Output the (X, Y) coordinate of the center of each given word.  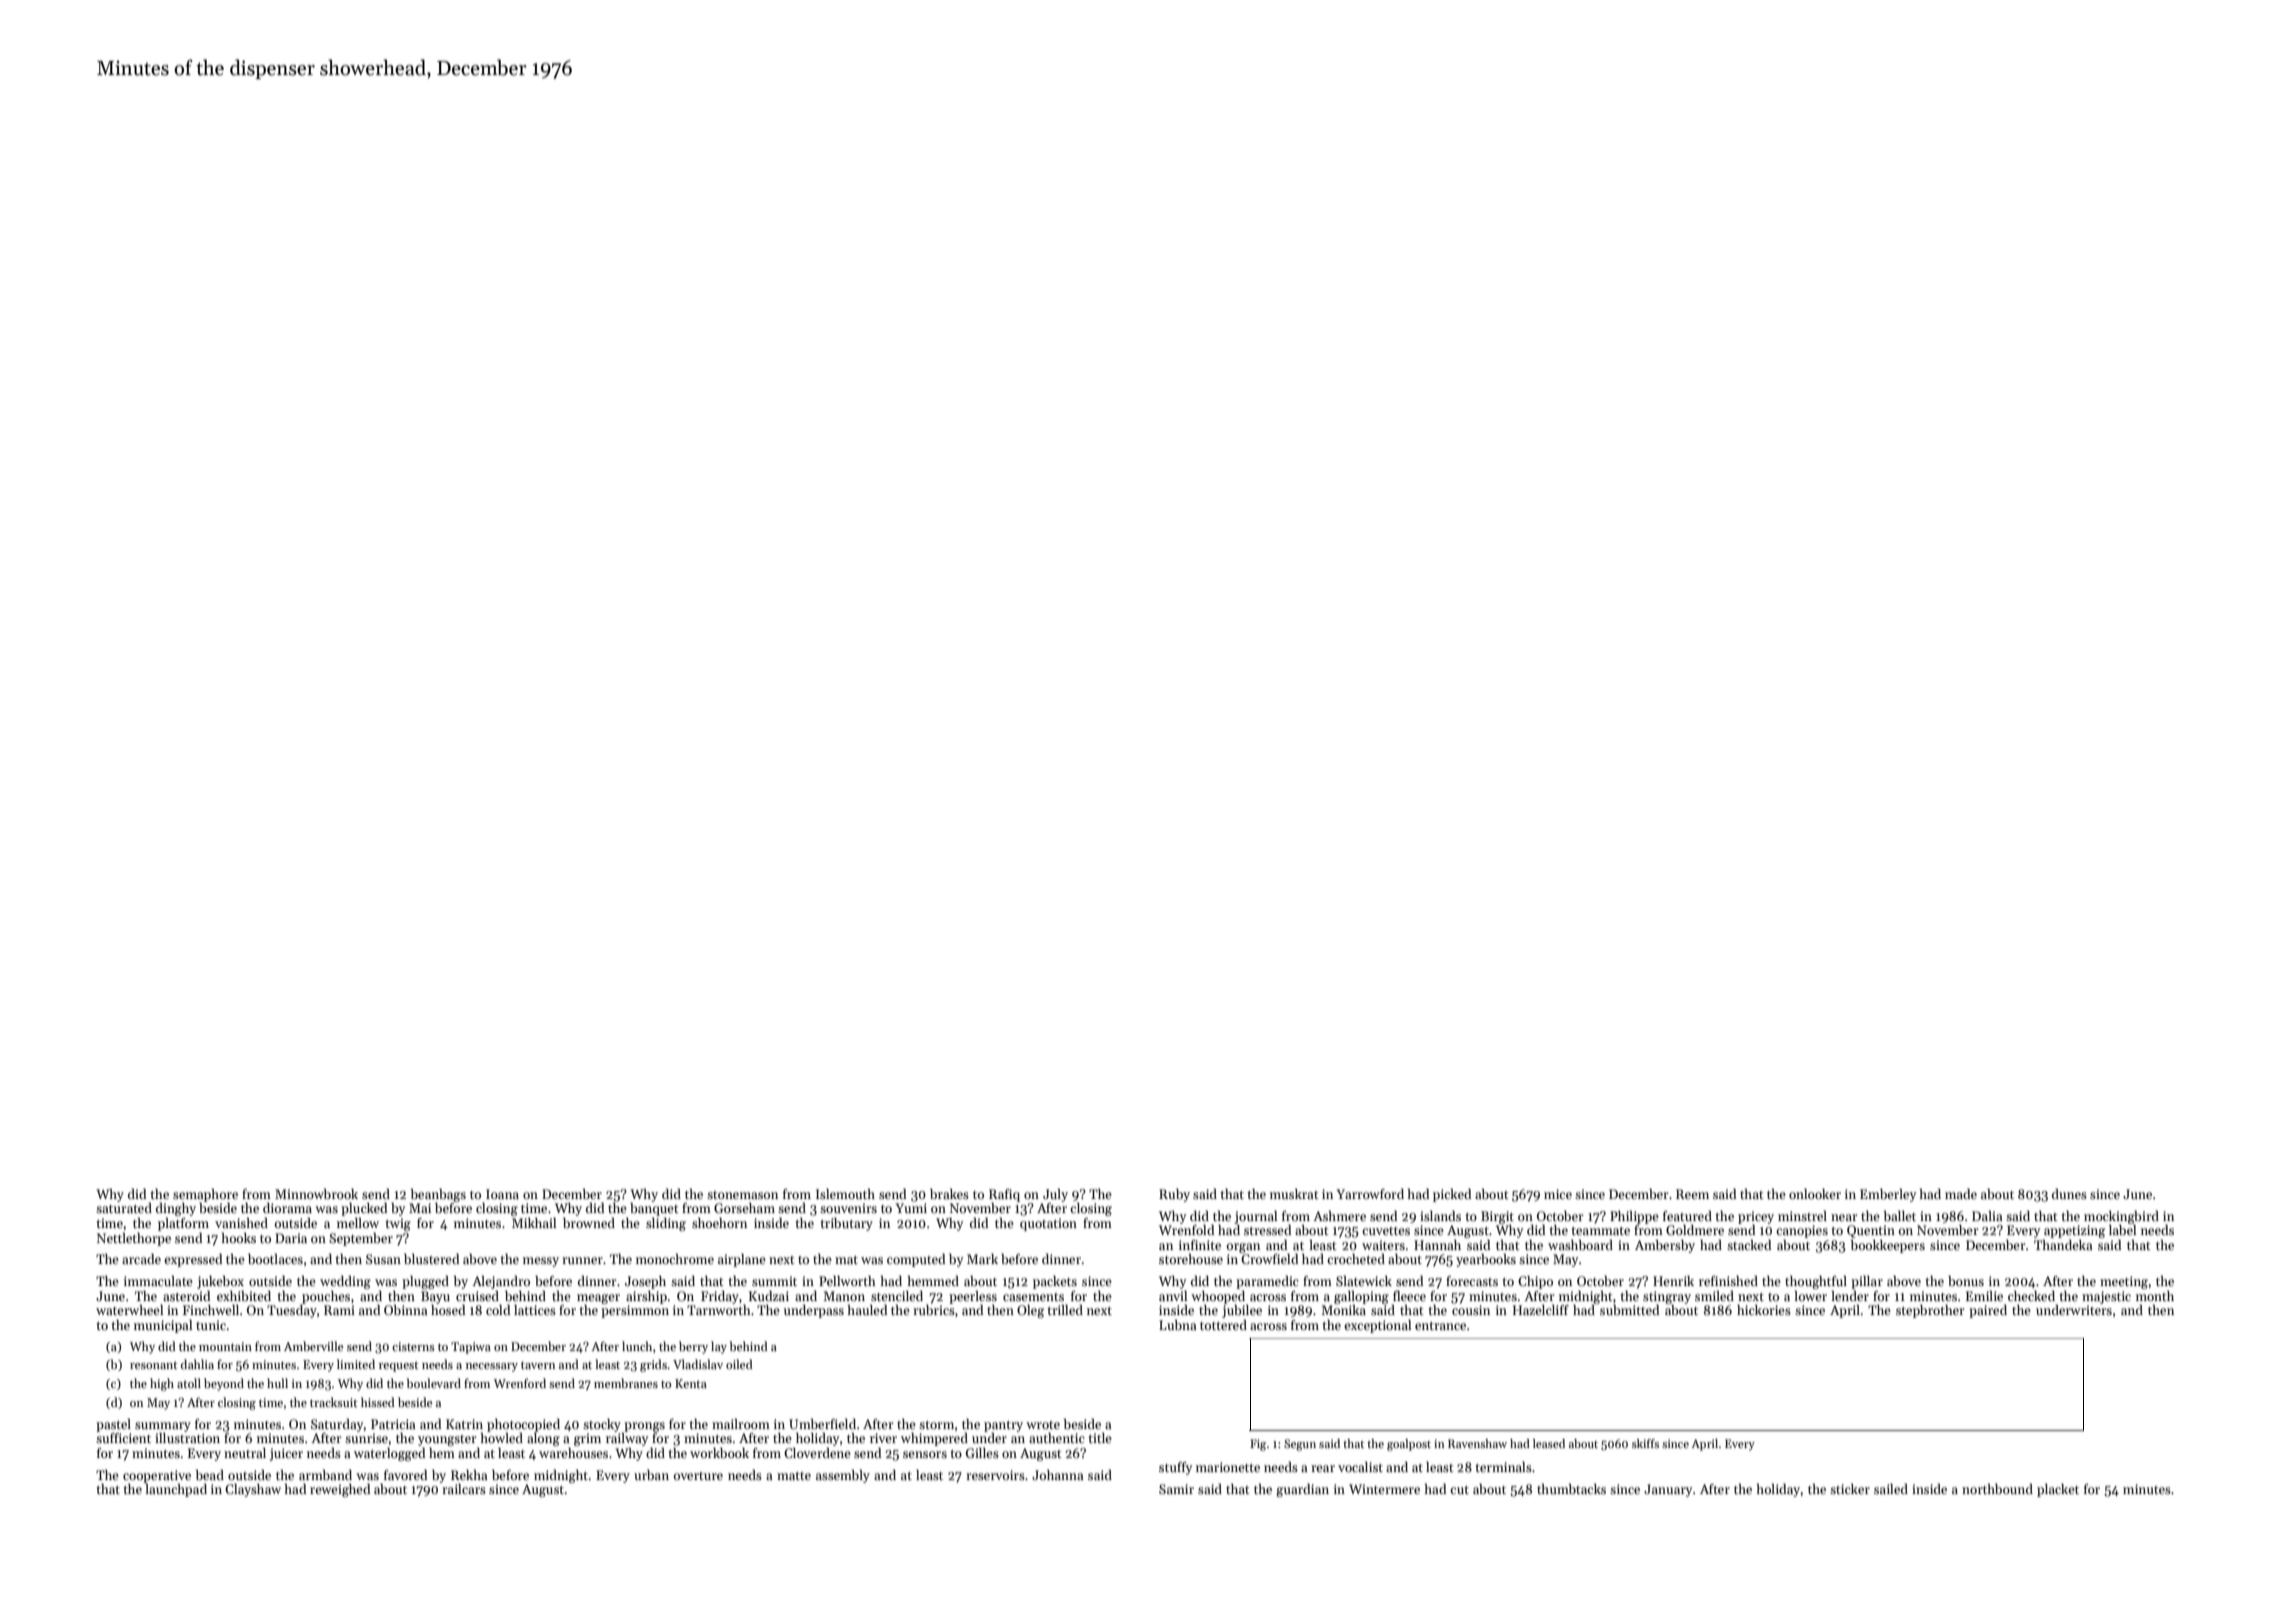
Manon (844, 1296)
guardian (1302, 1490)
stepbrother (1930, 1311)
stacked (1749, 1245)
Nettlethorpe (134, 1239)
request (398, 1366)
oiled (739, 1364)
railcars (464, 1489)
